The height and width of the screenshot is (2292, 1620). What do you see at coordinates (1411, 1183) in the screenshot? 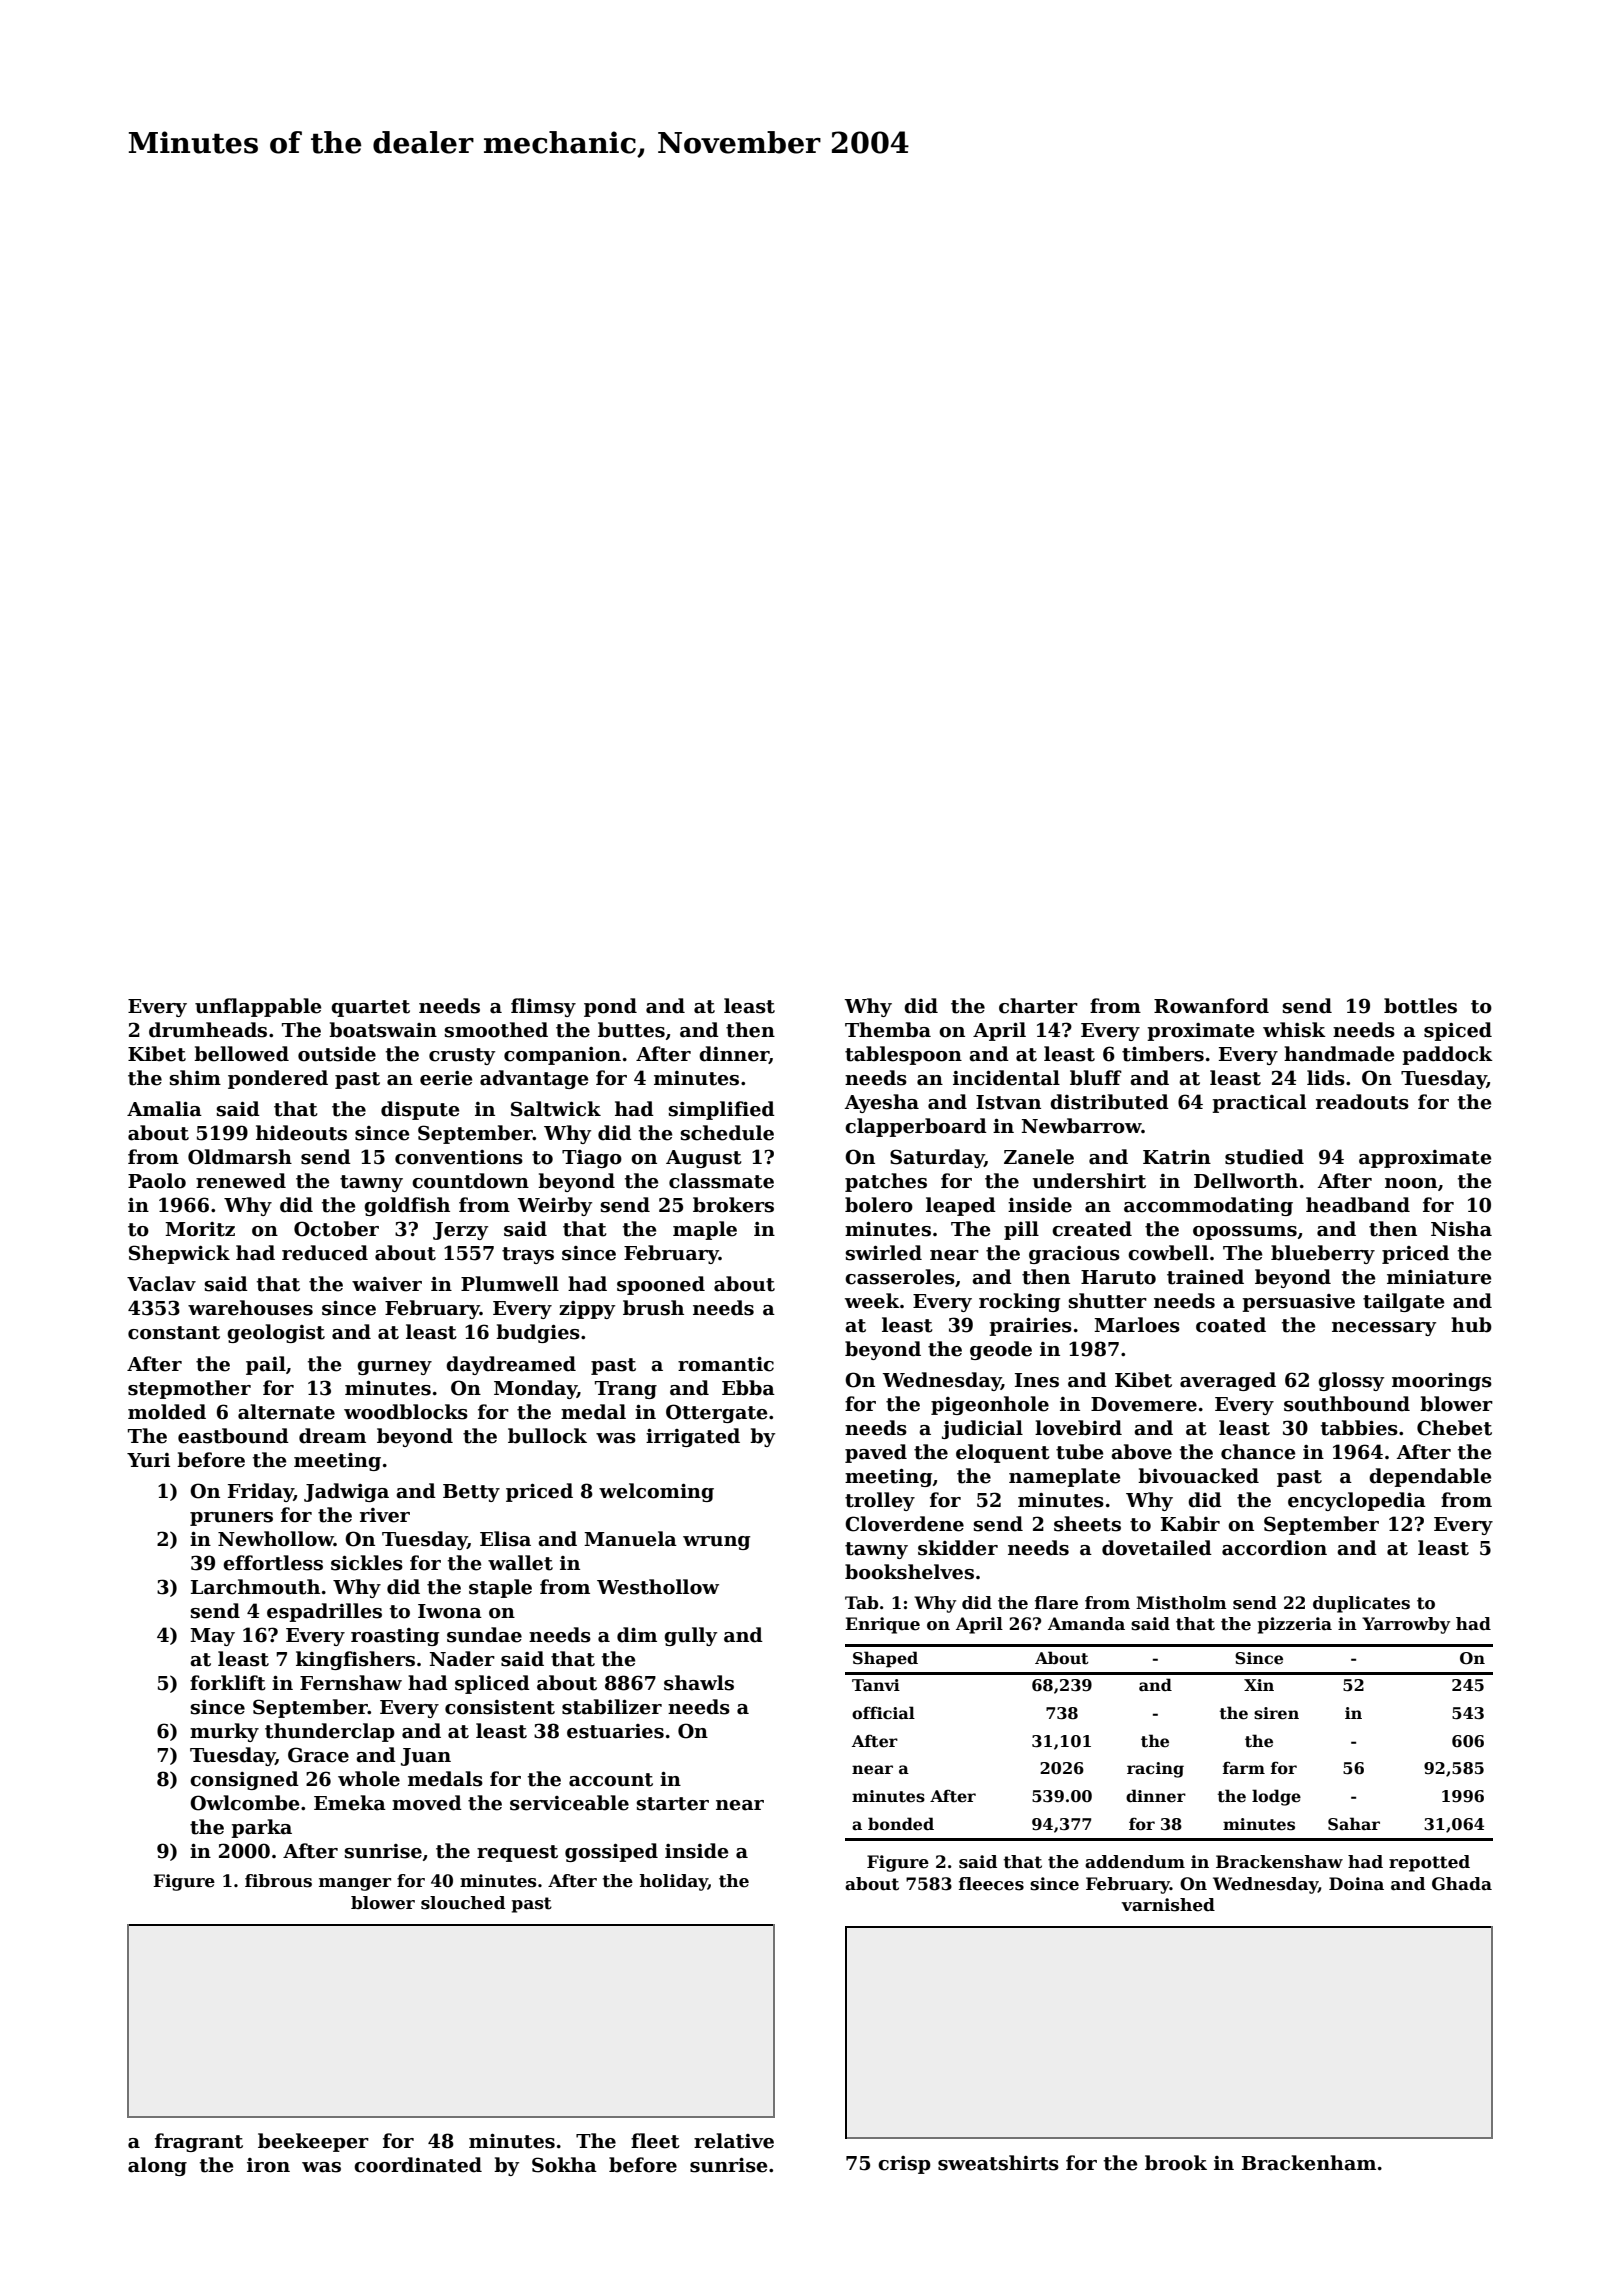
I see `noon` at bounding box center [1411, 1183].
